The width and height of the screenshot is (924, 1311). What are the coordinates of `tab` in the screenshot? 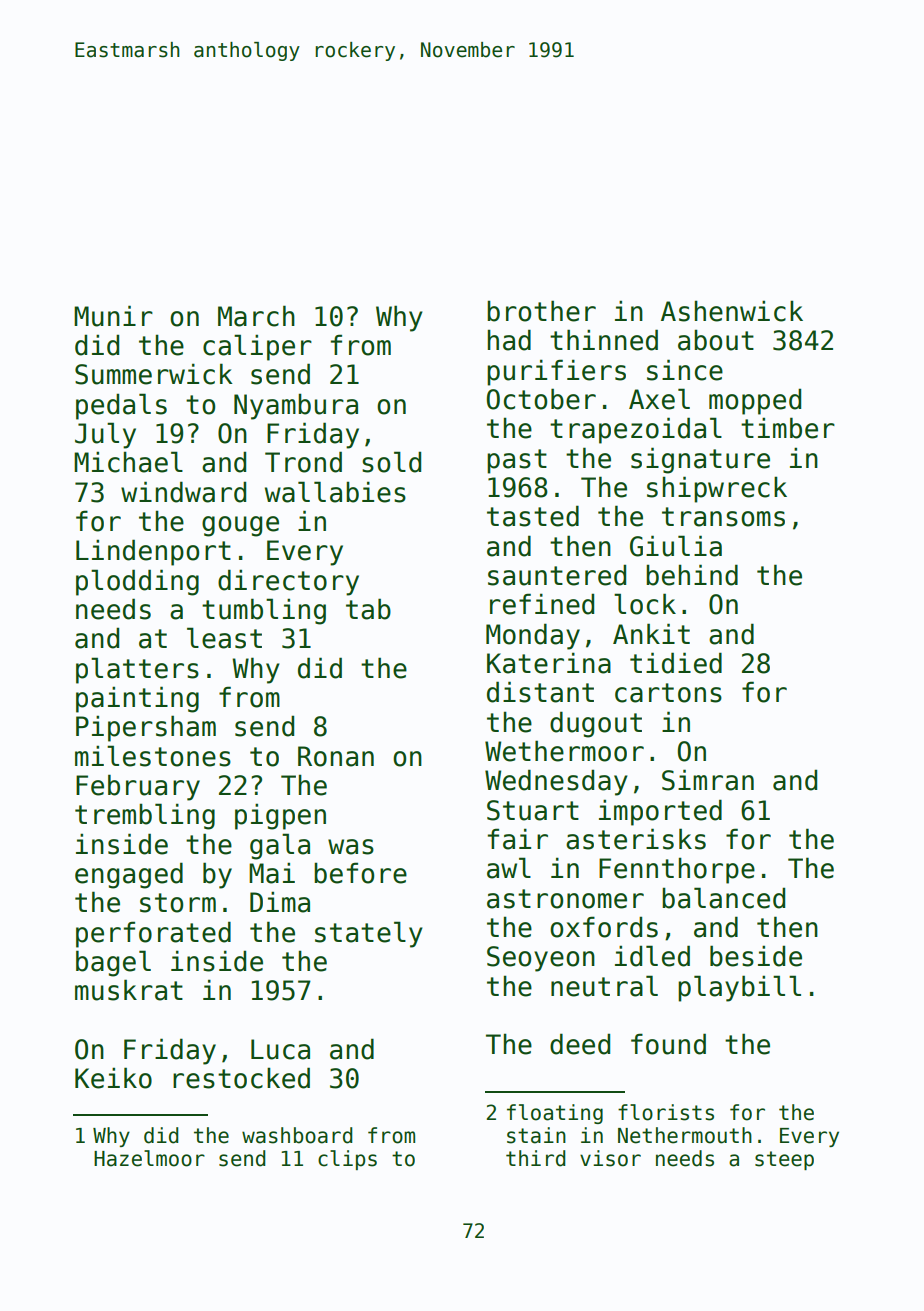 It's located at (368, 609).
